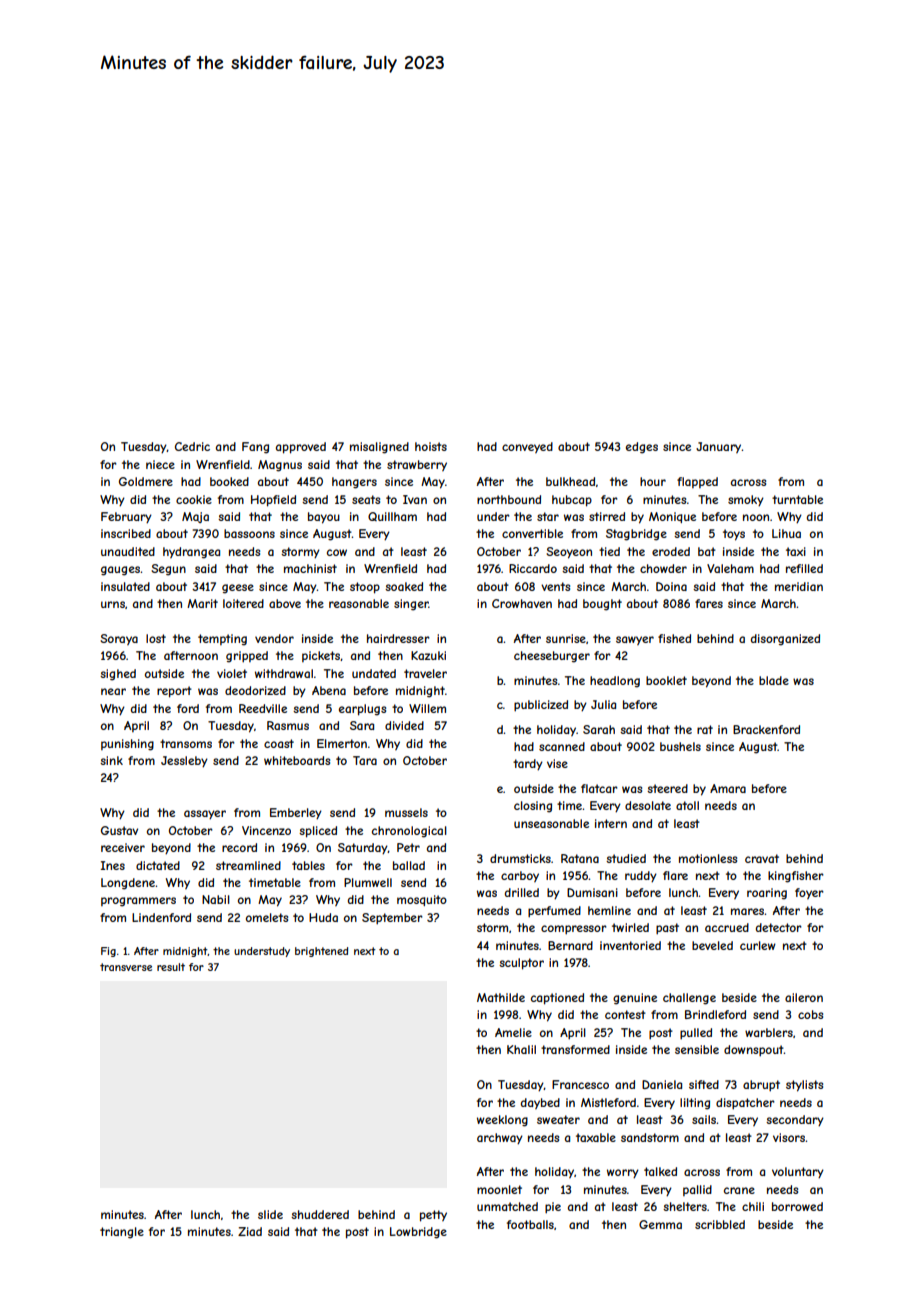 Image resolution: width=924 pixels, height=1308 pixels. Describe the element at coordinates (427, 708) in the screenshot. I see `Willem` at that location.
